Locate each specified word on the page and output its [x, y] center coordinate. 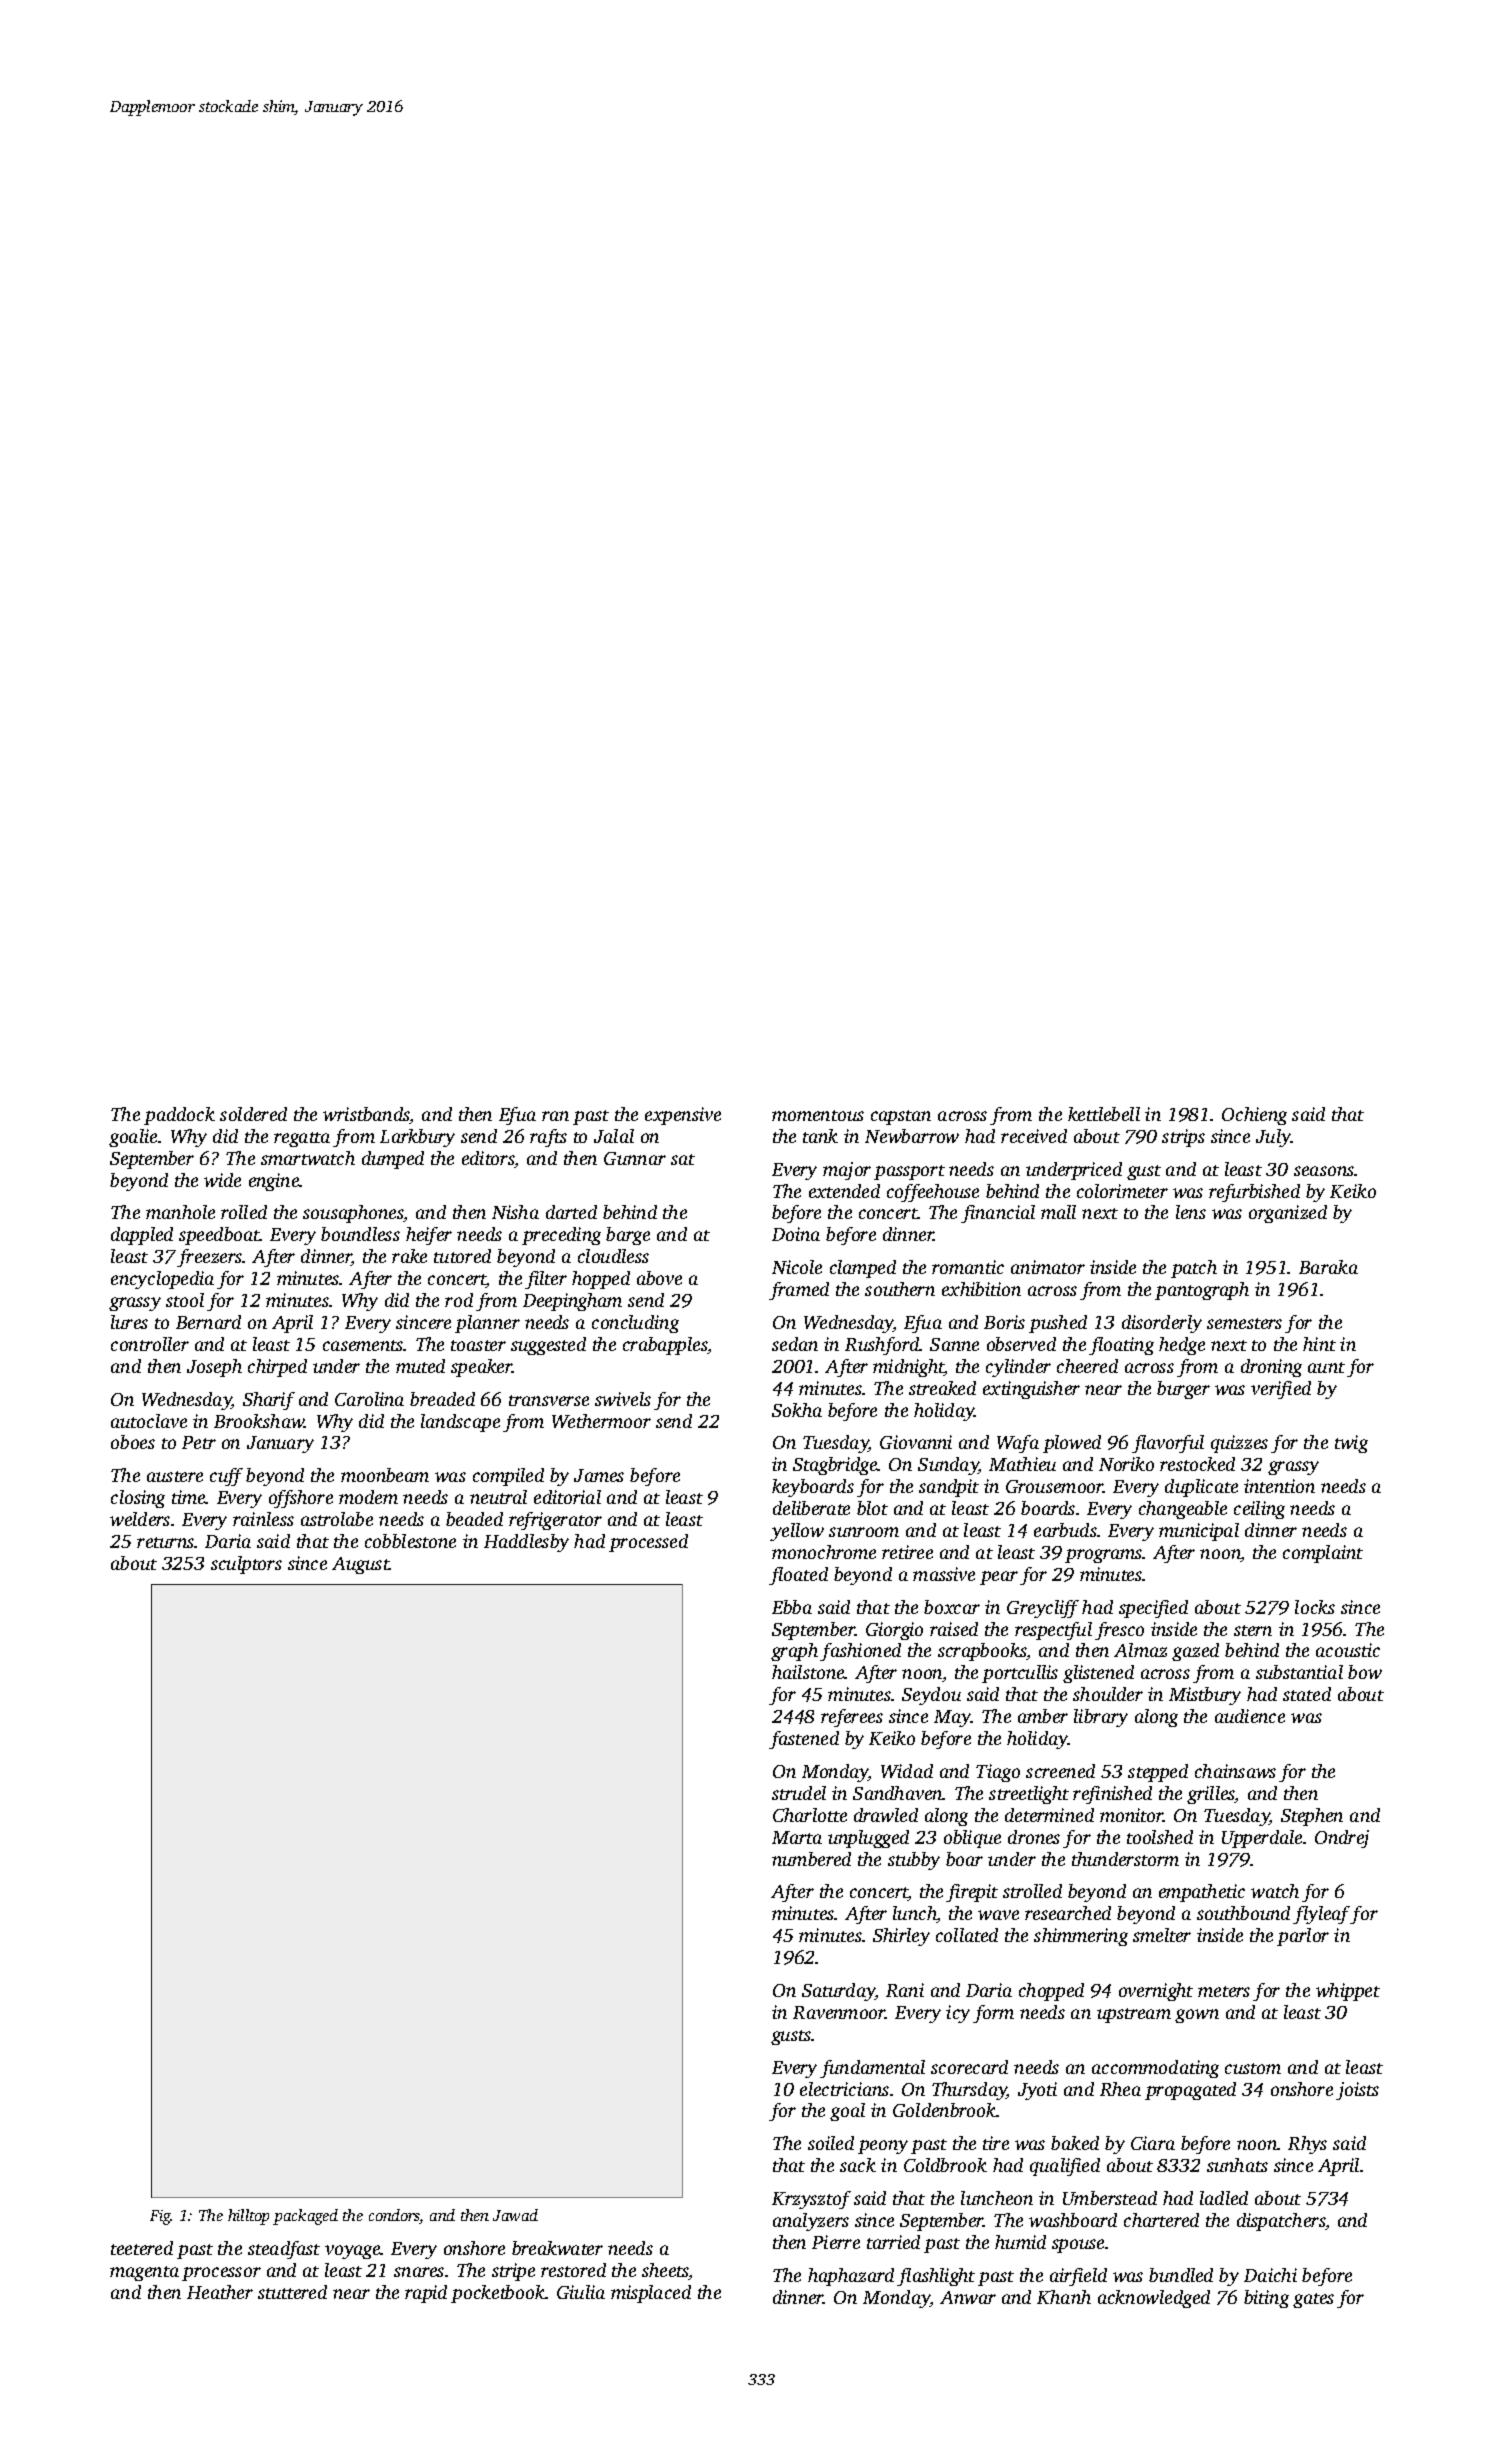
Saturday [838, 1992]
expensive [683, 1116]
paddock [179, 1116]
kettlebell [1104, 1114]
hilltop [248, 2217]
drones [1034, 1837]
